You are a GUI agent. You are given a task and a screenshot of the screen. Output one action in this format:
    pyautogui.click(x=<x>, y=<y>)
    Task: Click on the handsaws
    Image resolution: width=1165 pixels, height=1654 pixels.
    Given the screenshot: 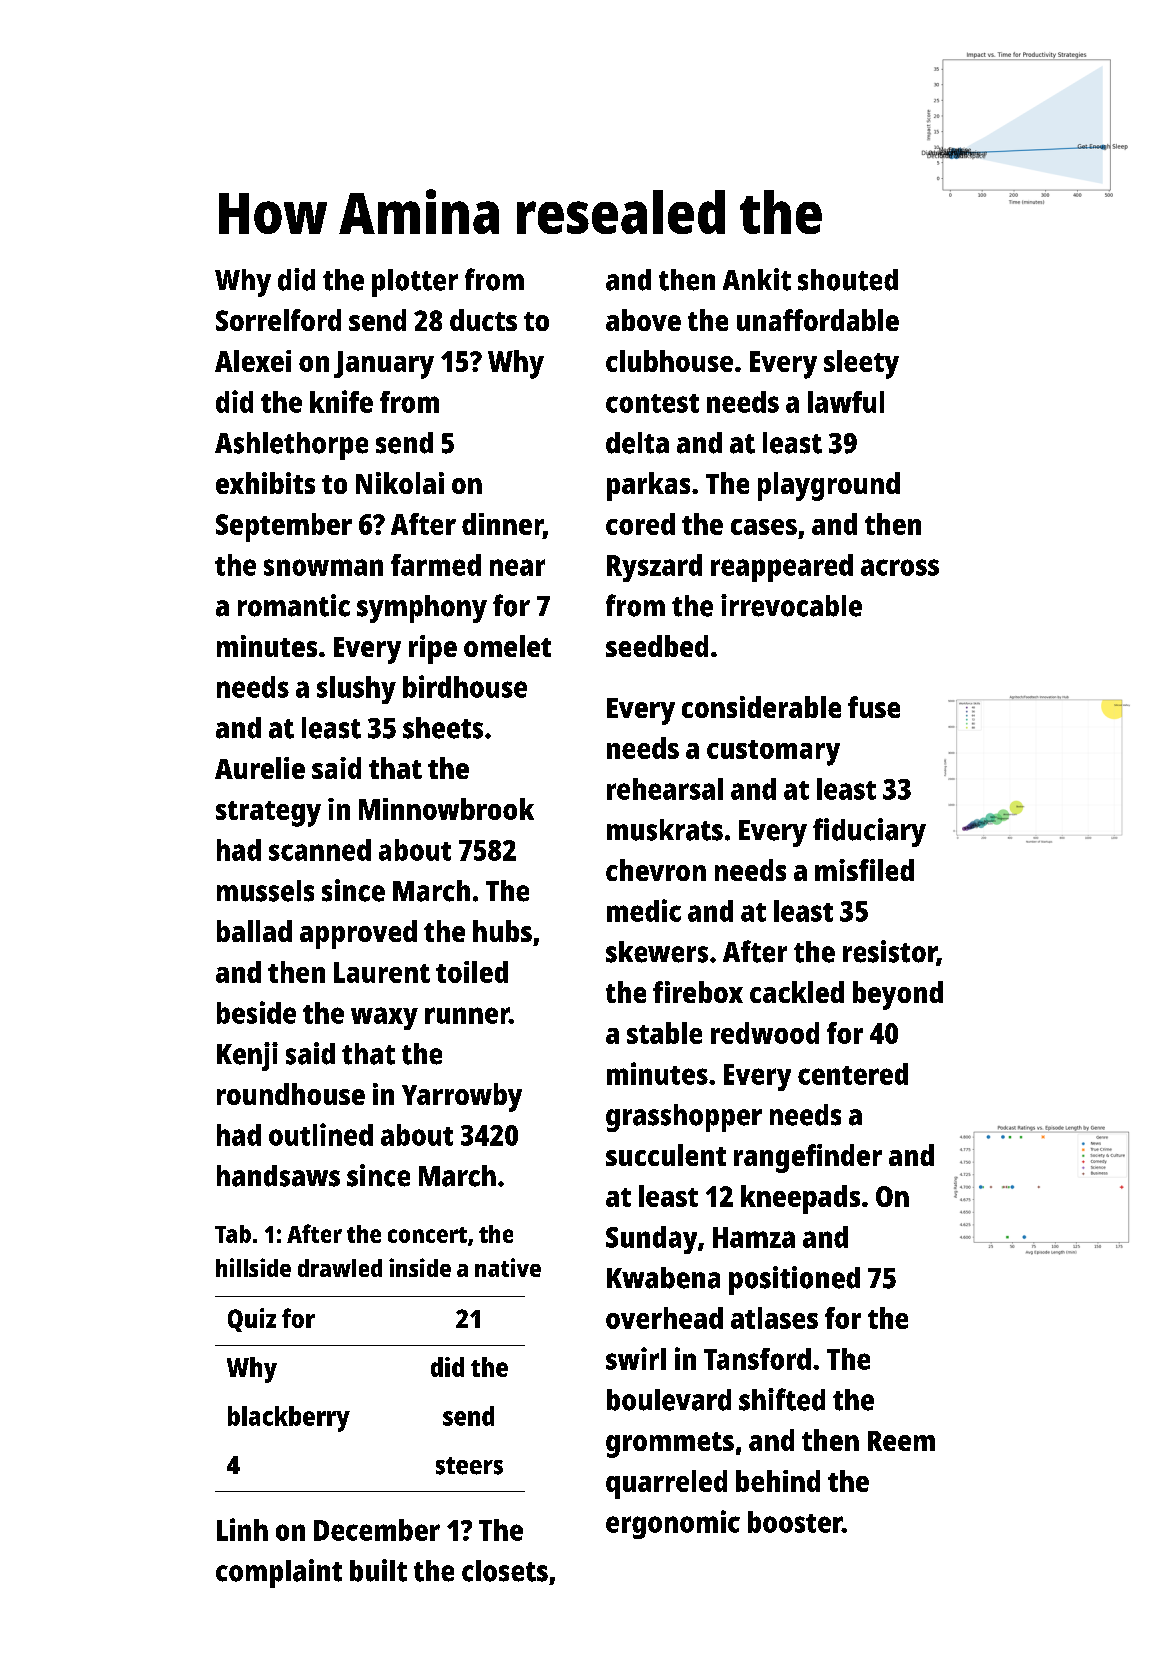 What is the action you would take?
    pyautogui.click(x=278, y=1176)
